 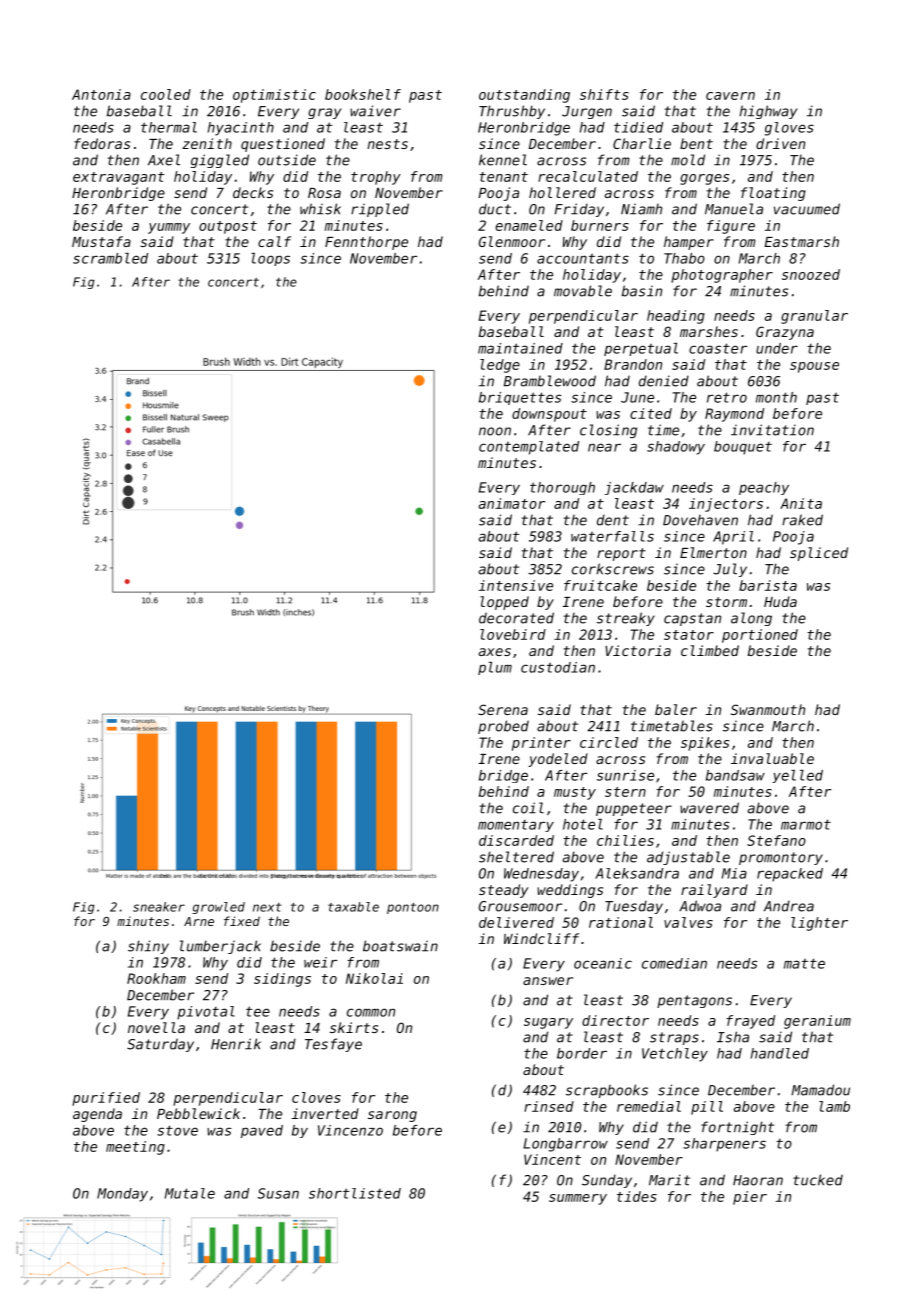 What do you see at coordinates (730, 96) in the document?
I see `cavern` at bounding box center [730, 96].
